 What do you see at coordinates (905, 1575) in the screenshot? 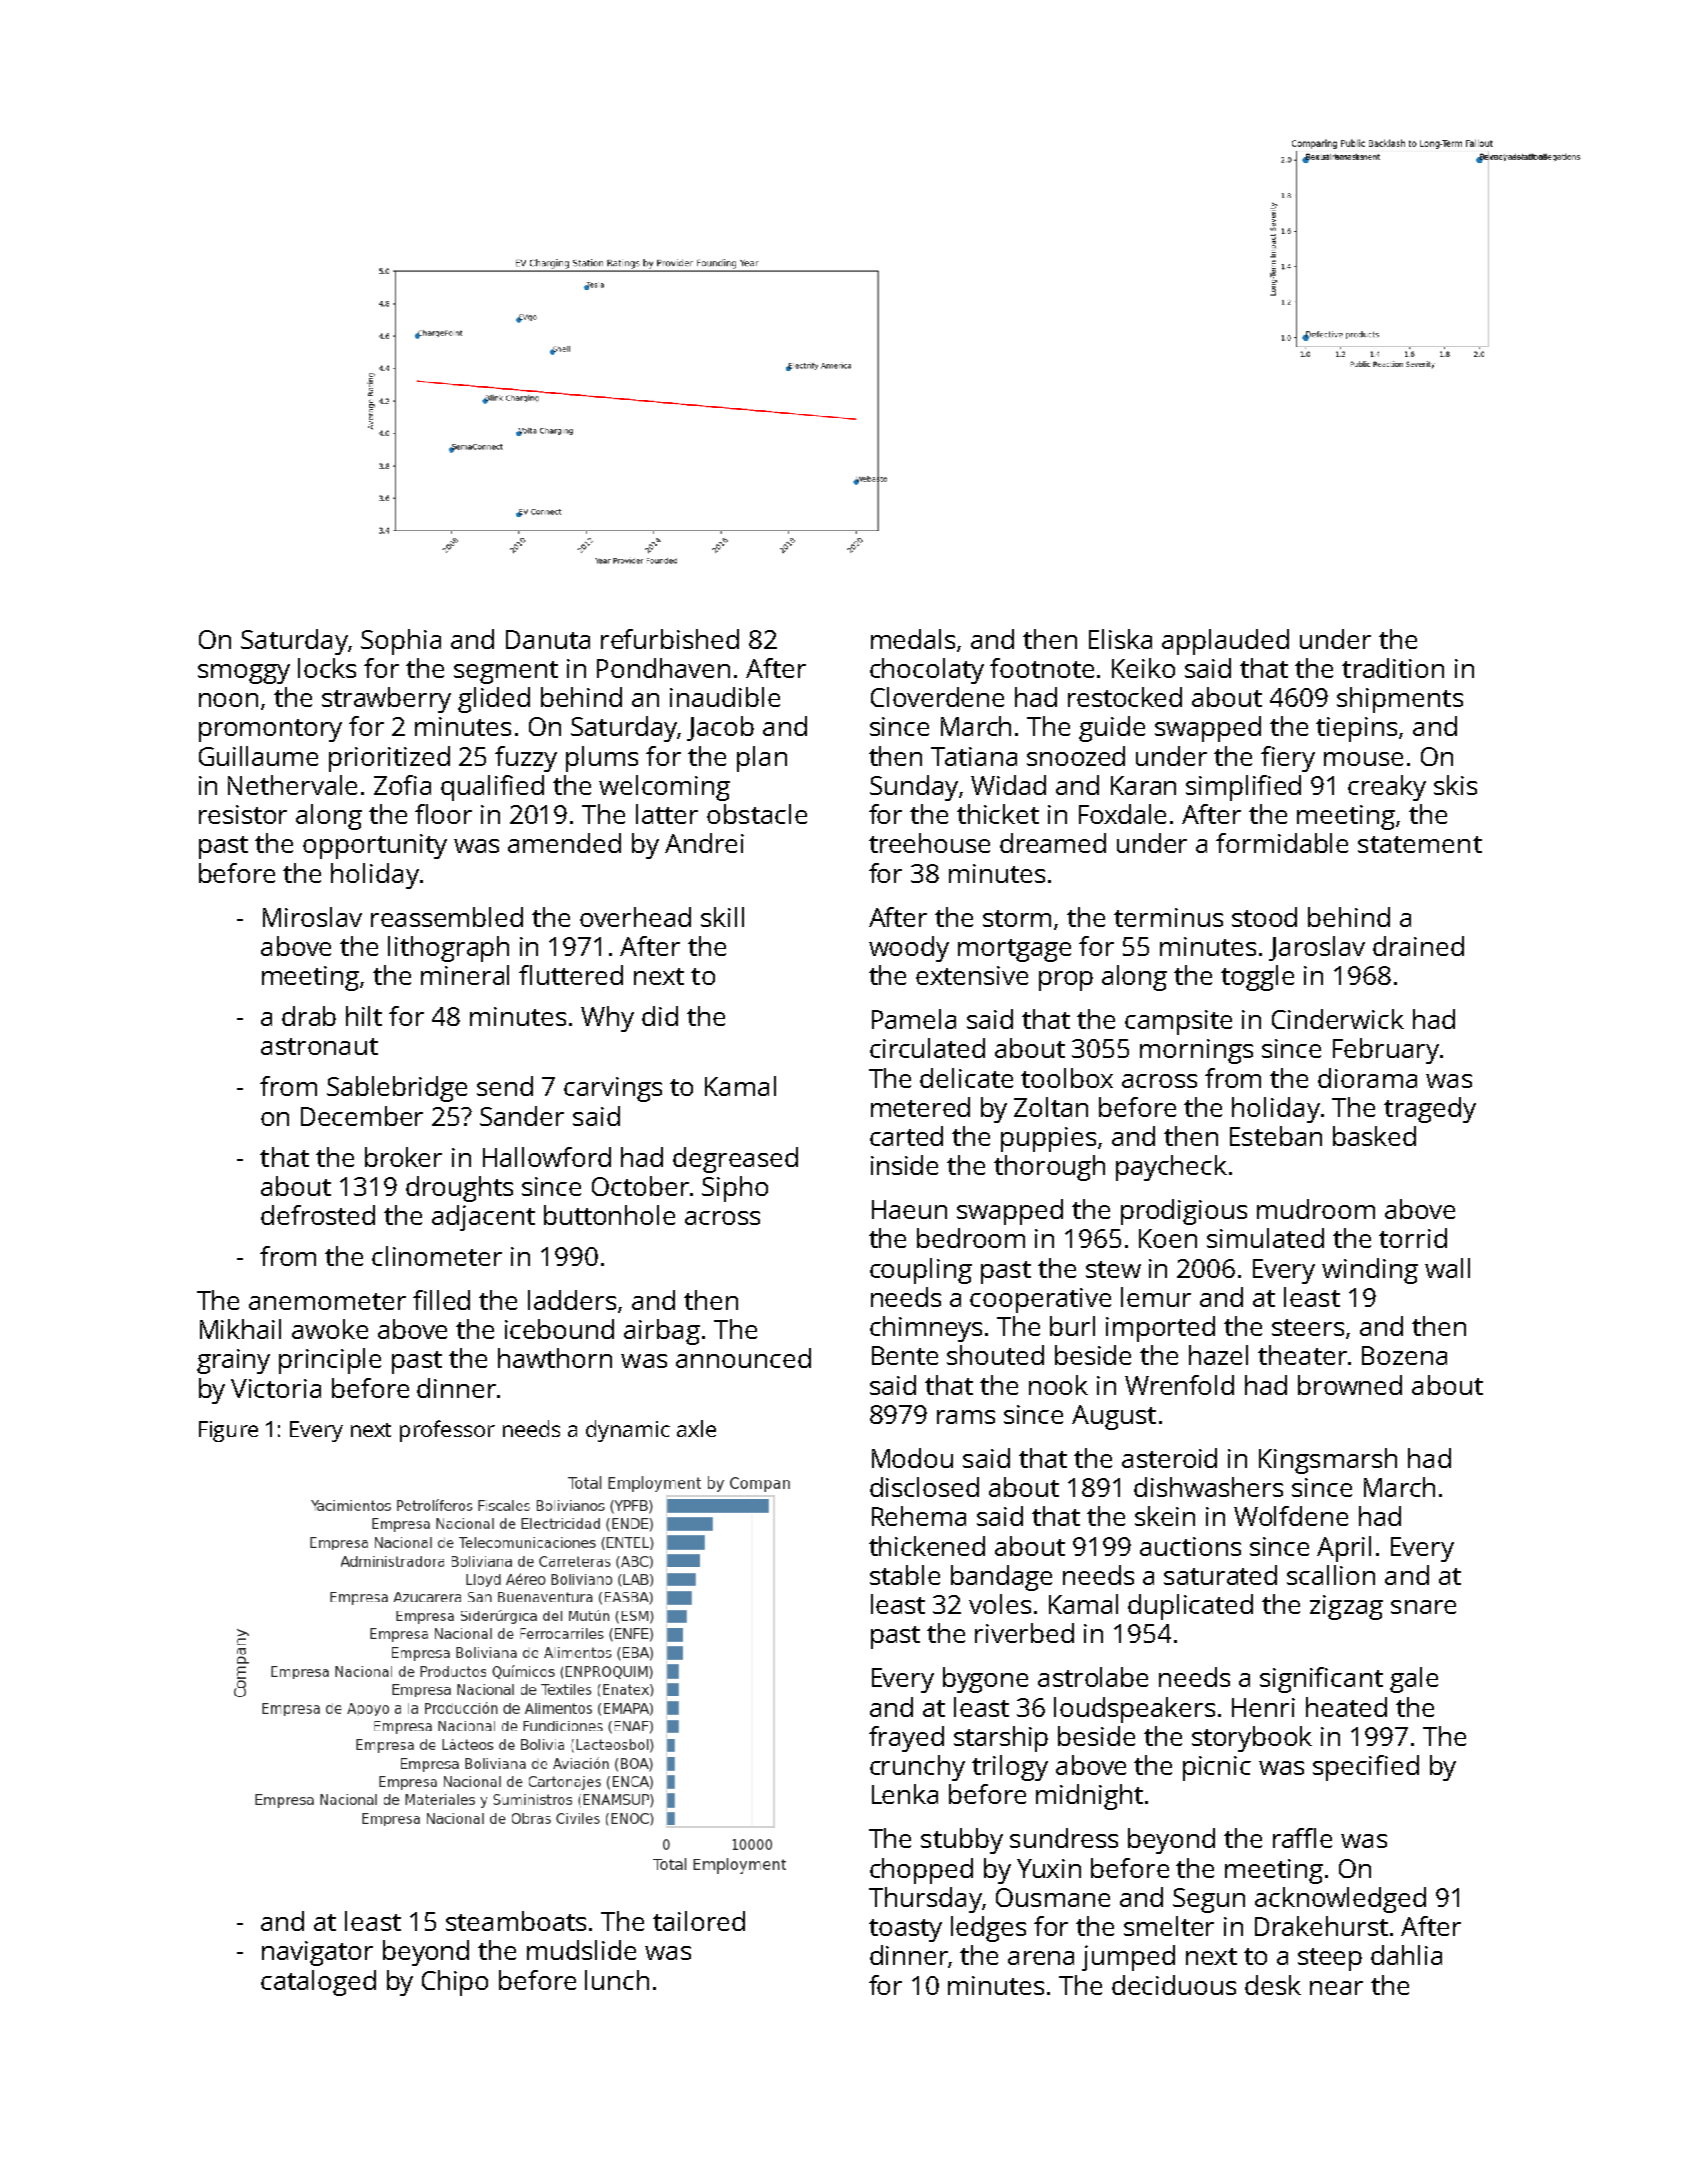
I see `stable` at bounding box center [905, 1575].
